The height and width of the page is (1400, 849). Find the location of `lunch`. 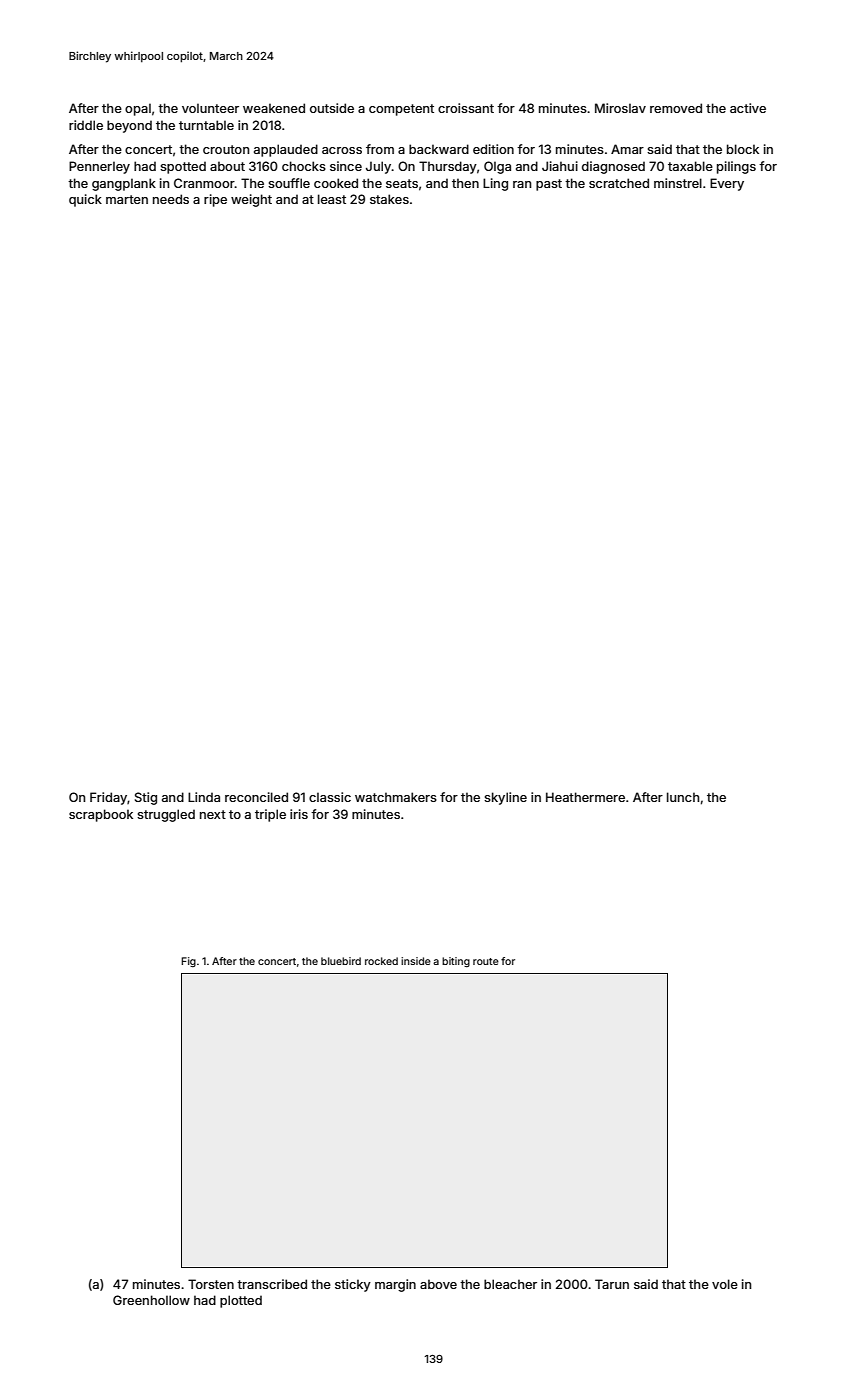

lunch is located at coordinates (683, 797).
